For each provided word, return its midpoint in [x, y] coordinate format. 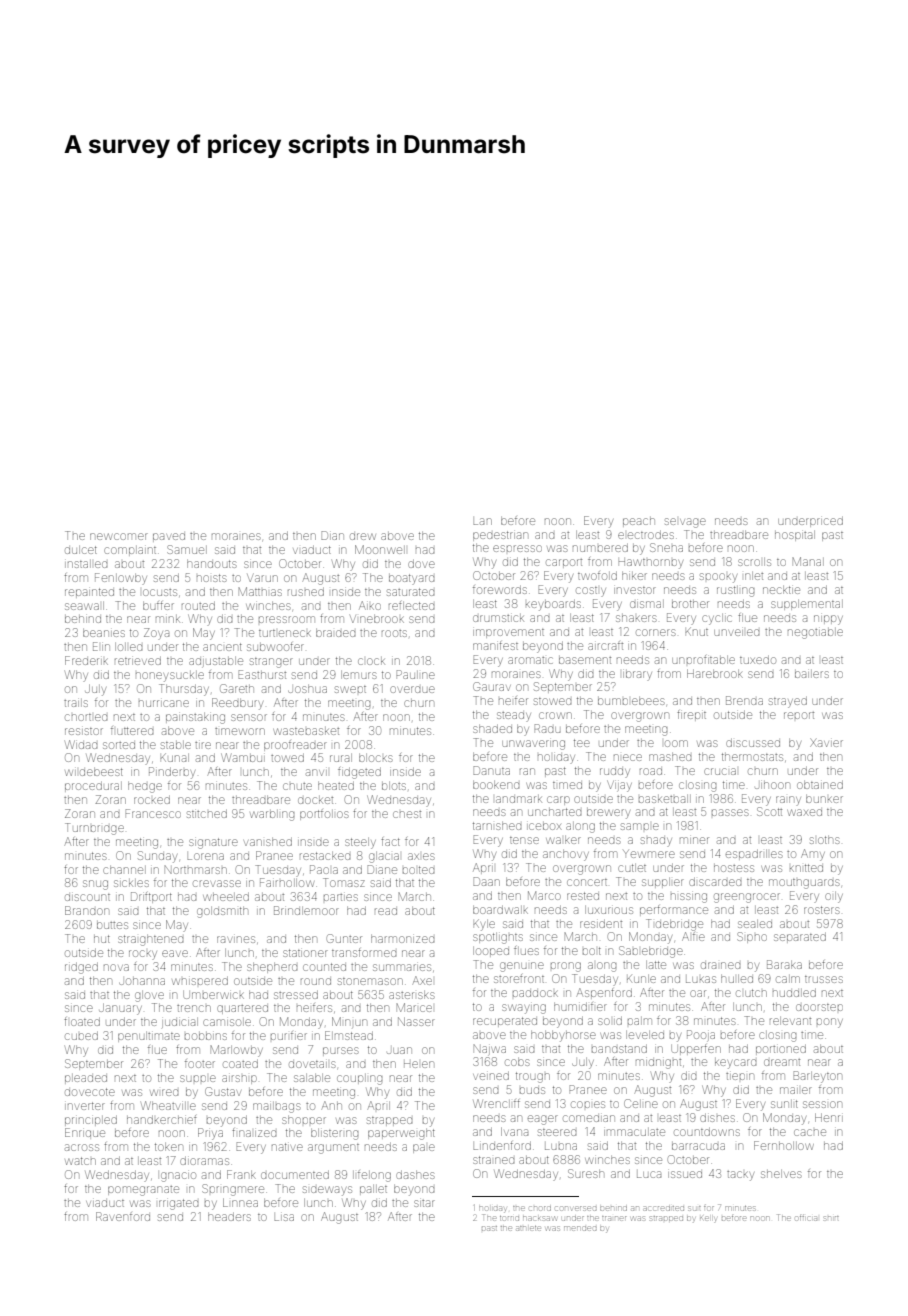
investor [635, 590]
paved [169, 537]
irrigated [178, 1204]
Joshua [307, 689]
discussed [753, 743]
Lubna [561, 1146]
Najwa [490, 1049]
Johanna [142, 981]
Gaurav [492, 686]
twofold [597, 575]
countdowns [707, 1132]
